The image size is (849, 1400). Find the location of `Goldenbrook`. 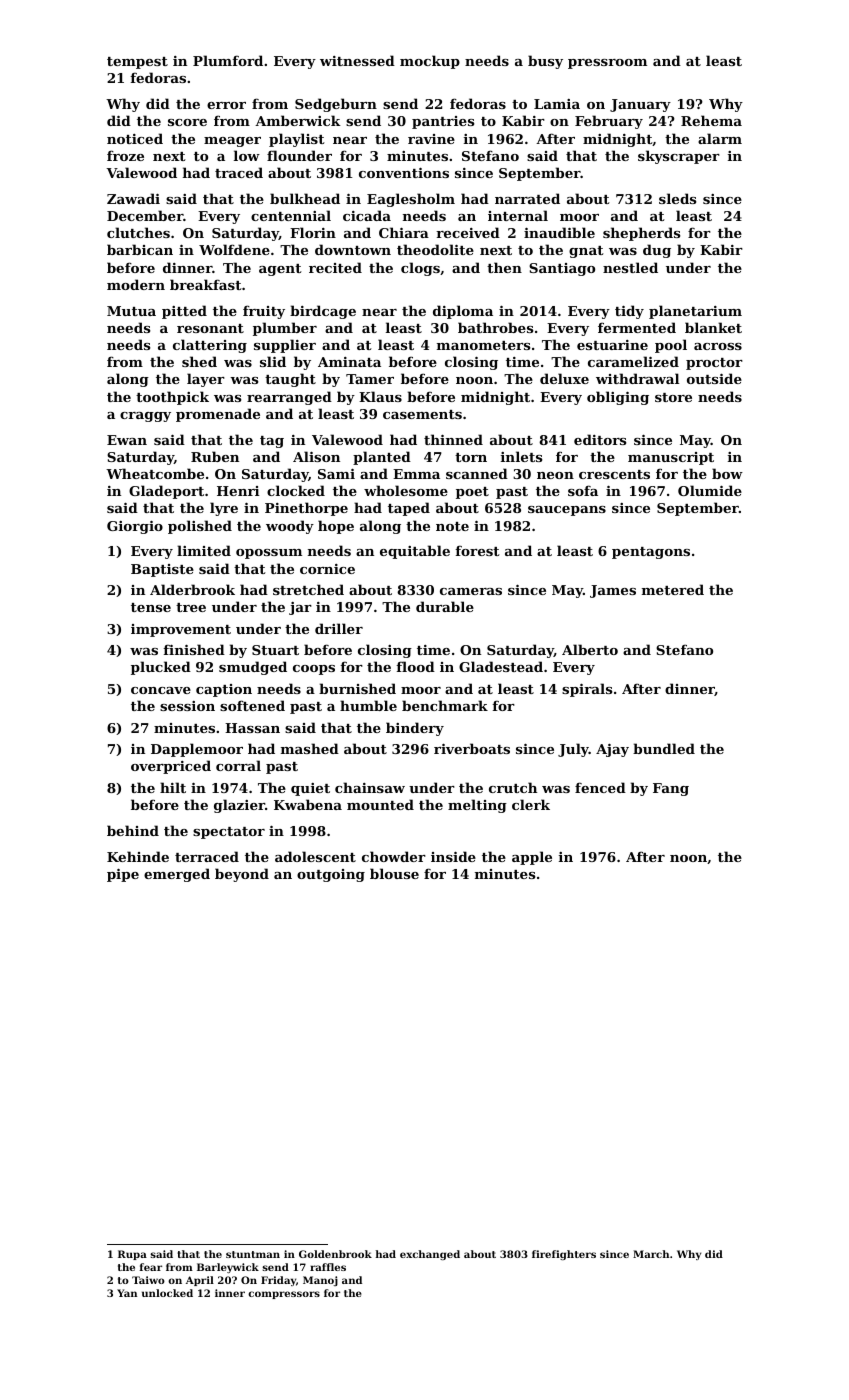

Goldenbrook is located at coordinates (335, 1254).
